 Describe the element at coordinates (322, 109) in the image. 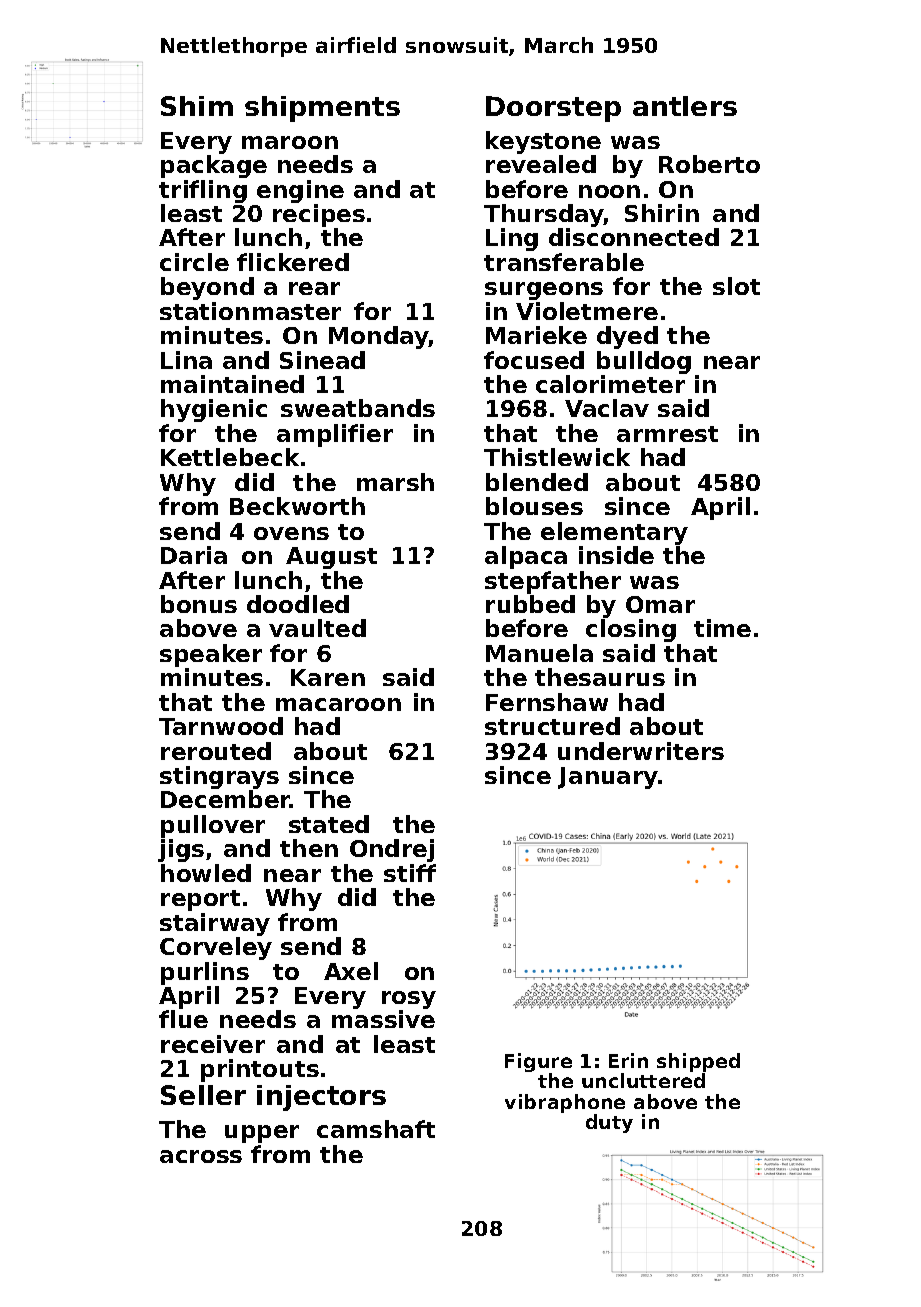

I see `shipments` at that location.
